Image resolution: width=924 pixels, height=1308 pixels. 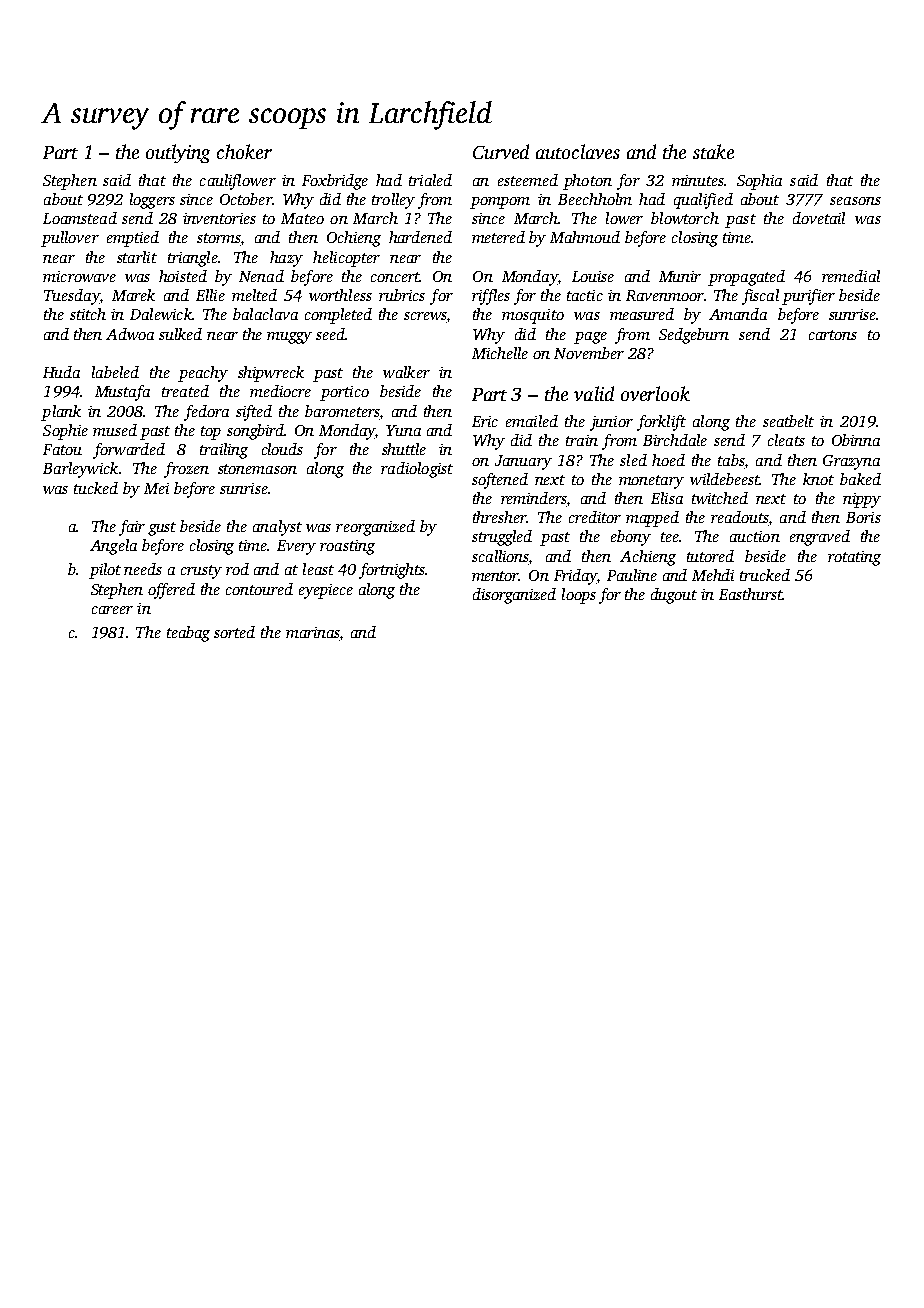 I want to click on outlying, so click(x=178, y=153).
